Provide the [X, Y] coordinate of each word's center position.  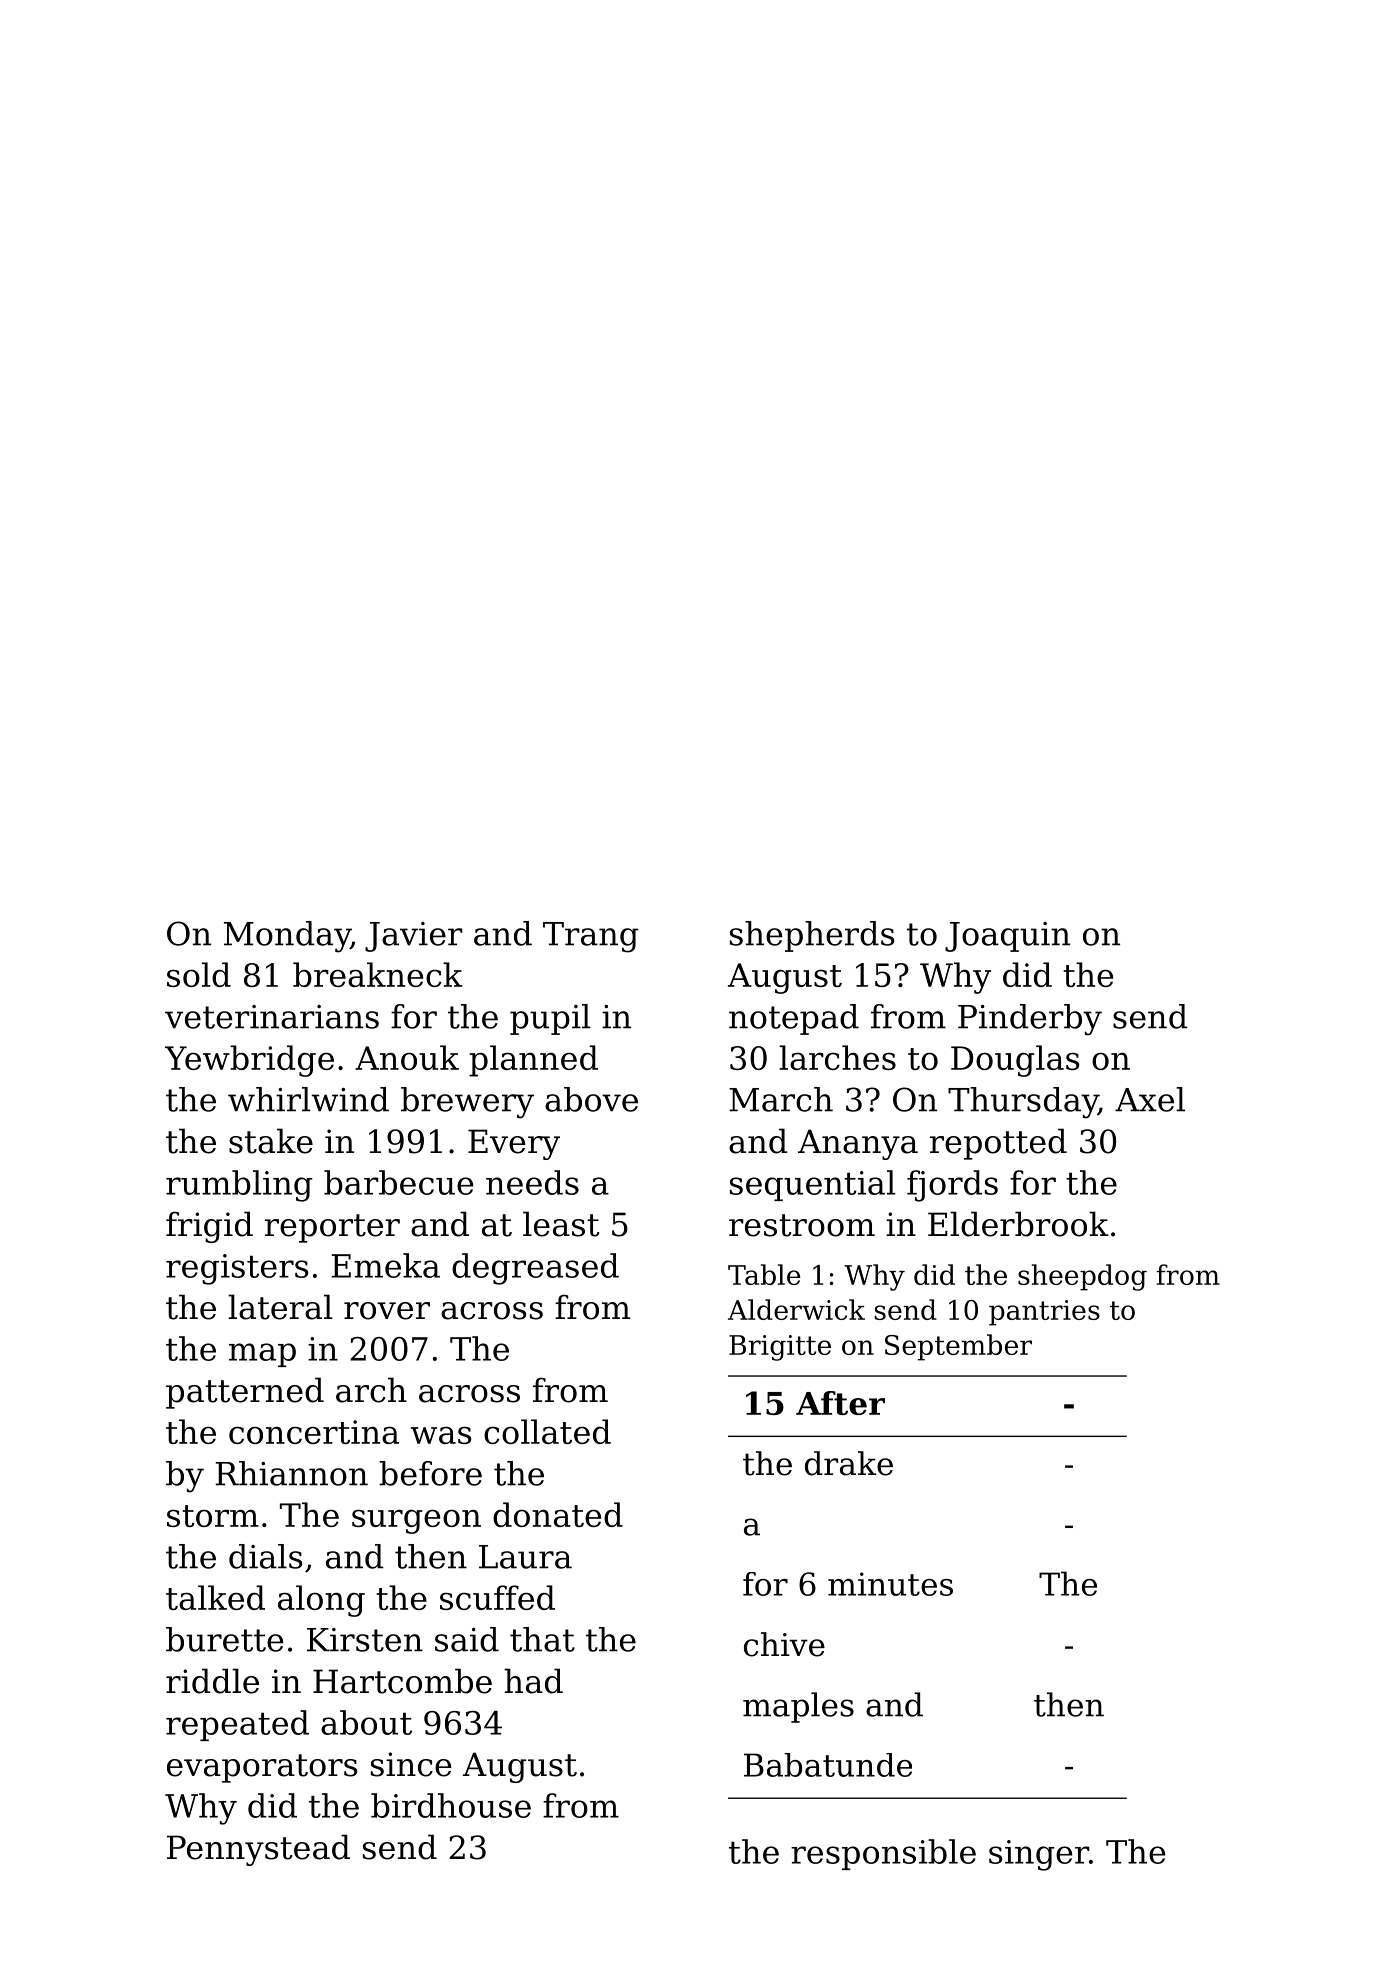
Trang [591, 937]
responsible [883, 1854]
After [840, 1403]
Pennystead [258, 1850]
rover [387, 1311]
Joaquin [1007, 937]
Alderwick [796, 1309]
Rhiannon [292, 1473]
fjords [952, 1186]
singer [1039, 1855]
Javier [414, 937]
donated [558, 1514]
